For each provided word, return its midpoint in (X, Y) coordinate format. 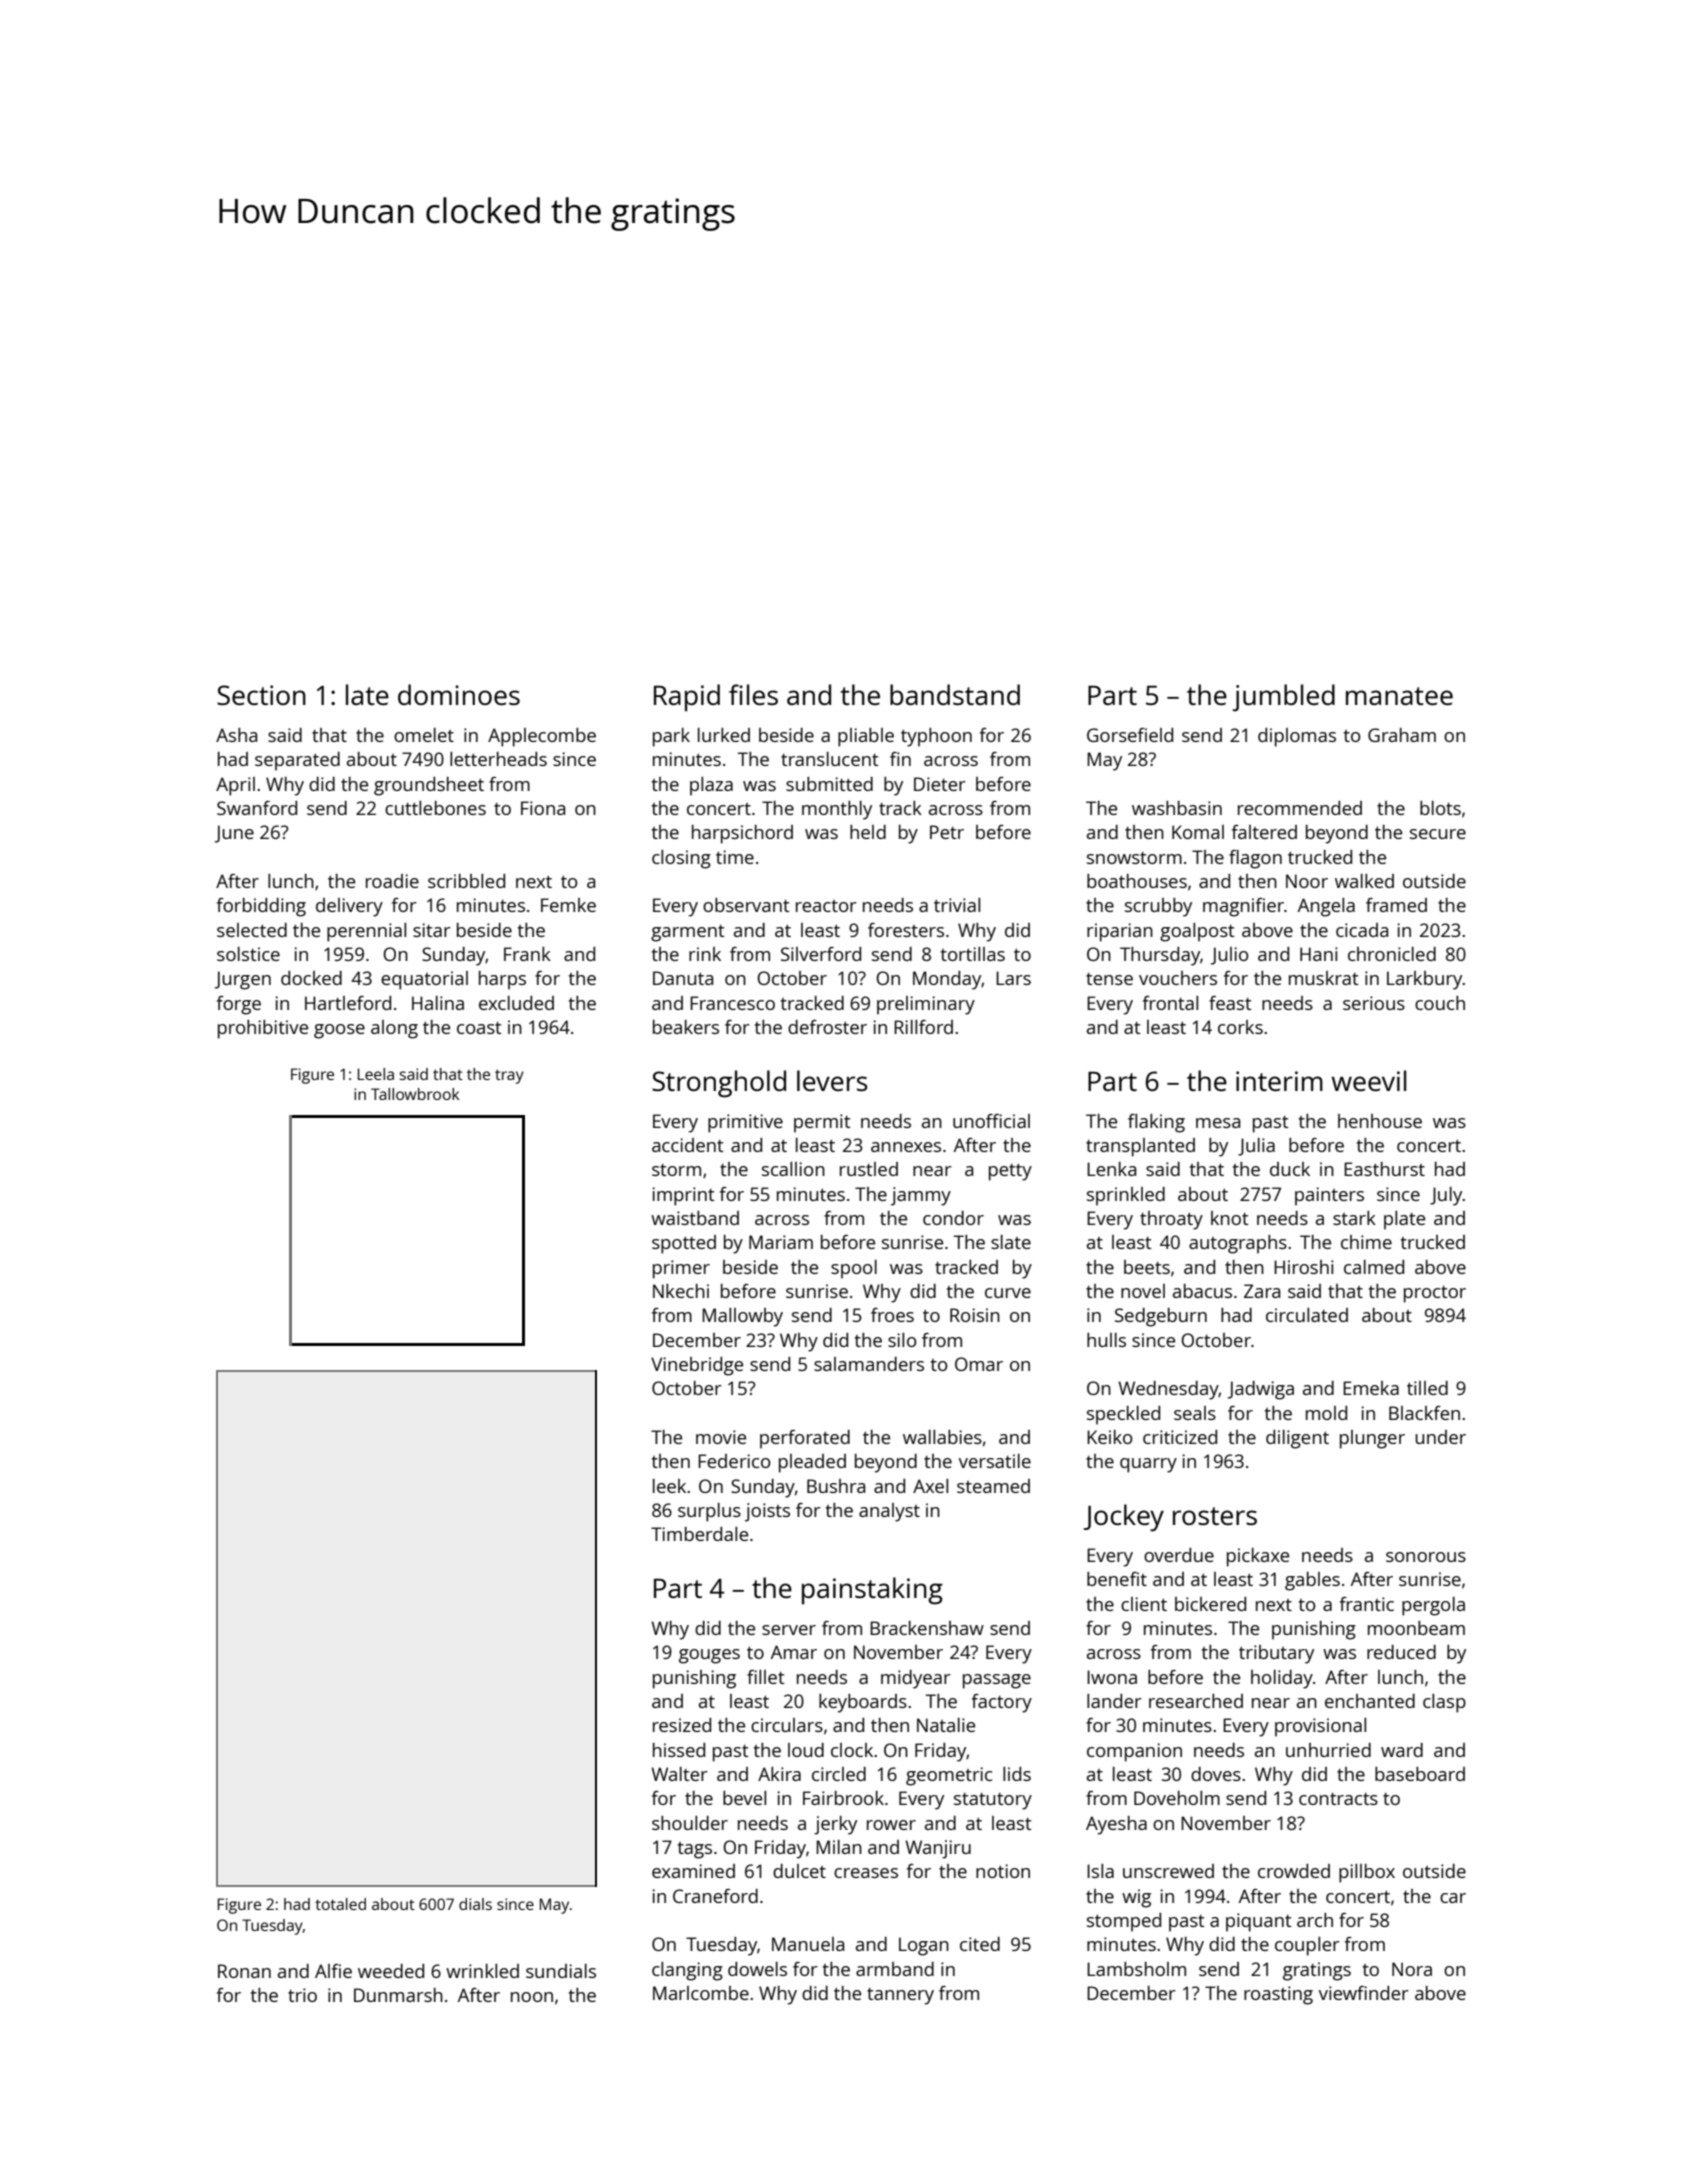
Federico (734, 1461)
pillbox (1367, 1873)
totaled (340, 1904)
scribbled (466, 881)
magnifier (1243, 907)
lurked (724, 735)
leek (669, 1486)
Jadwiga (1261, 1390)
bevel (744, 1798)
